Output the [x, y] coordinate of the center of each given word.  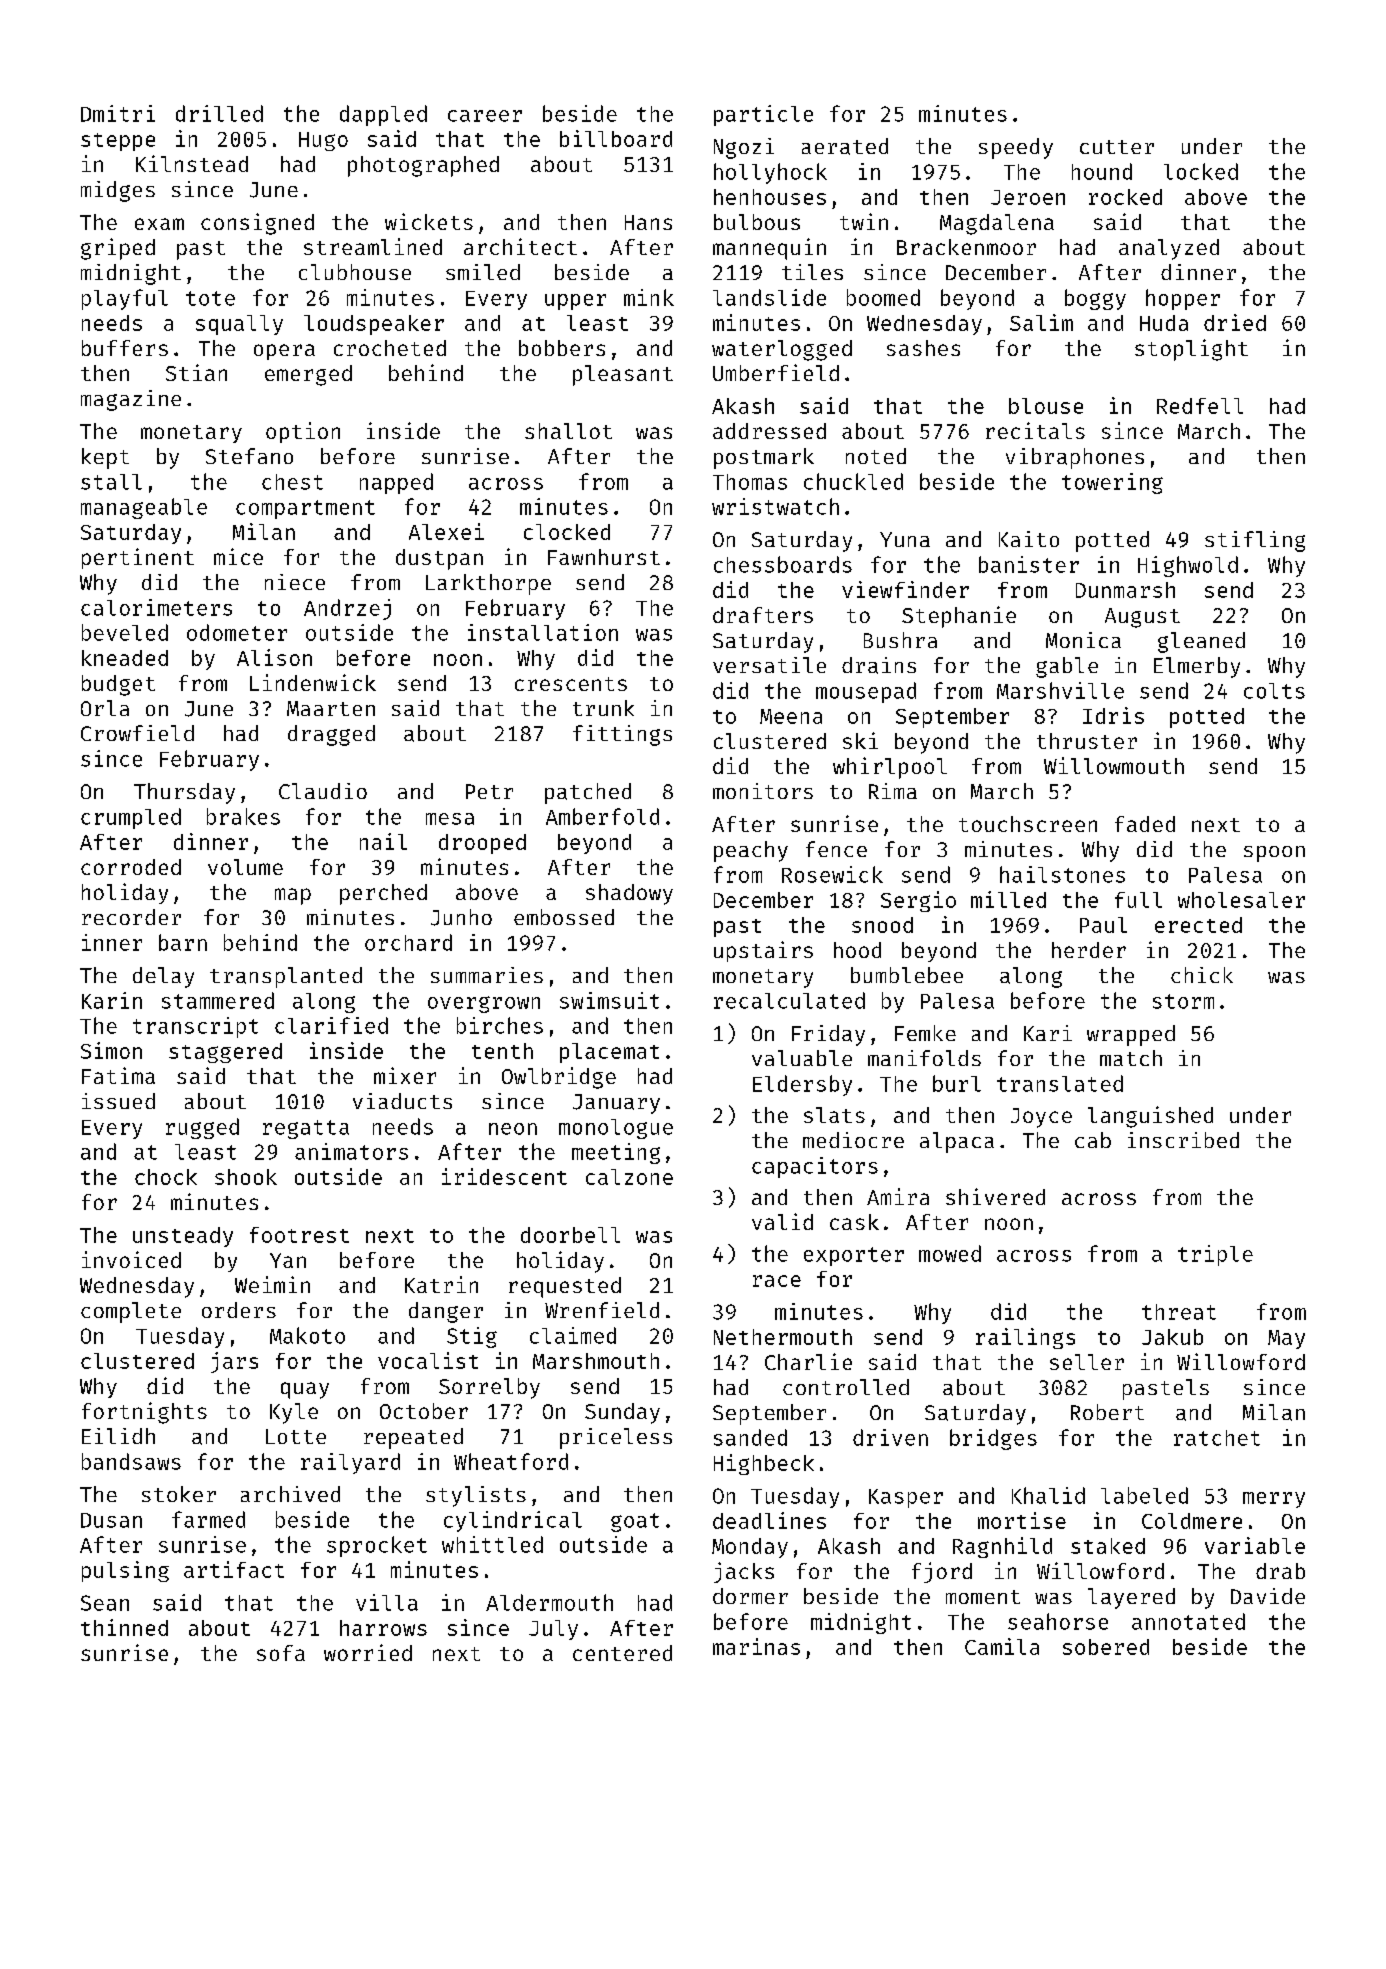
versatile [769, 665]
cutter [1117, 147]
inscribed [1183, 1140]
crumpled [131, 818]
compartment [305, 509]
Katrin [441, 1284]
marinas [756, 1646]
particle [763, 115]
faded [1145, 824]
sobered [1106, 1647]
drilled [219, 113]
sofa [281, 1653]
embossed [564, 917]
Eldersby [802, 1085]
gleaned [1201, 642]
